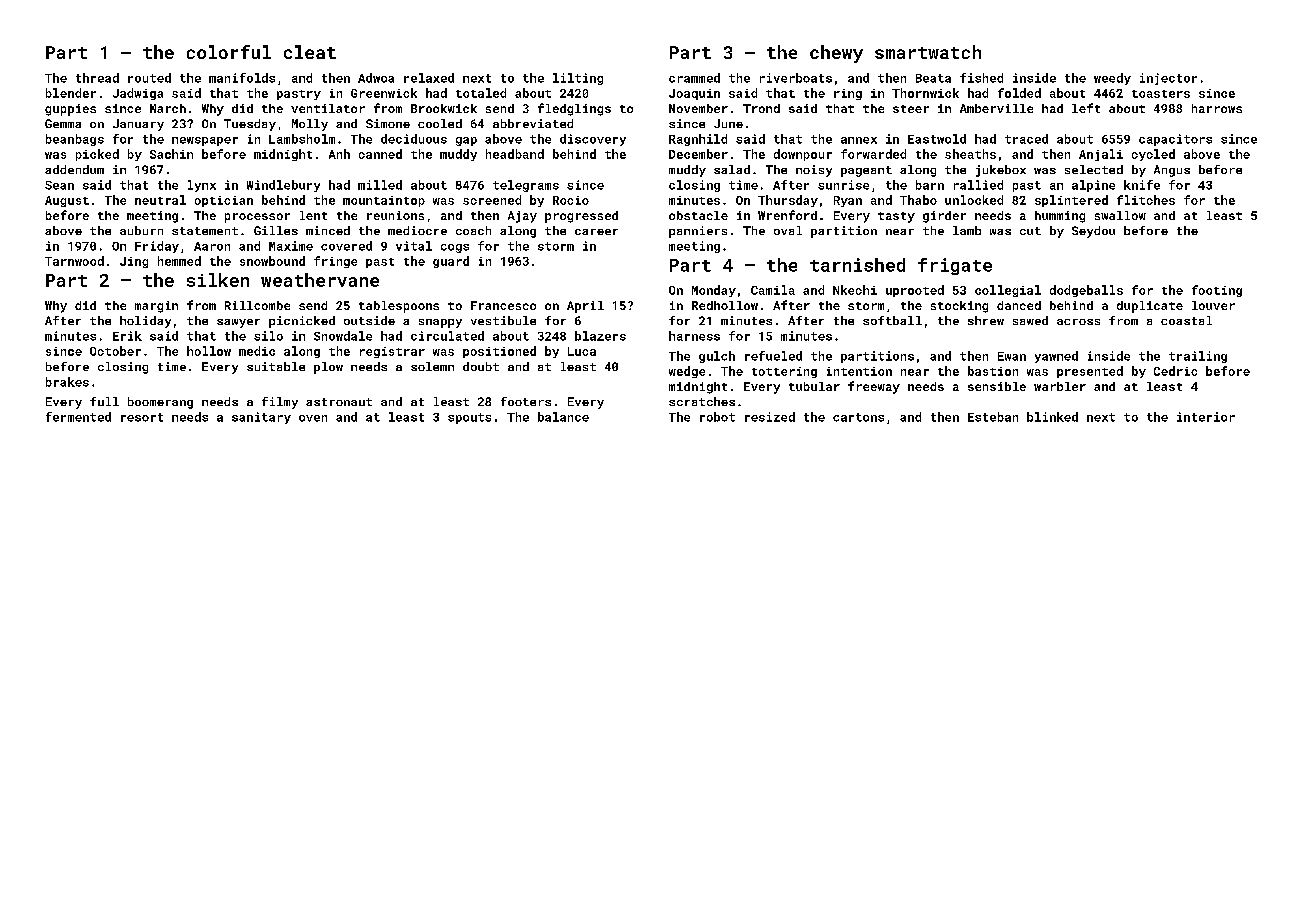 The width and height of the screenshot is (1308, 924). What do you see at coordinates (142, 417) in the screenshot?
I see `resort` at bounding box center [142, 417].
